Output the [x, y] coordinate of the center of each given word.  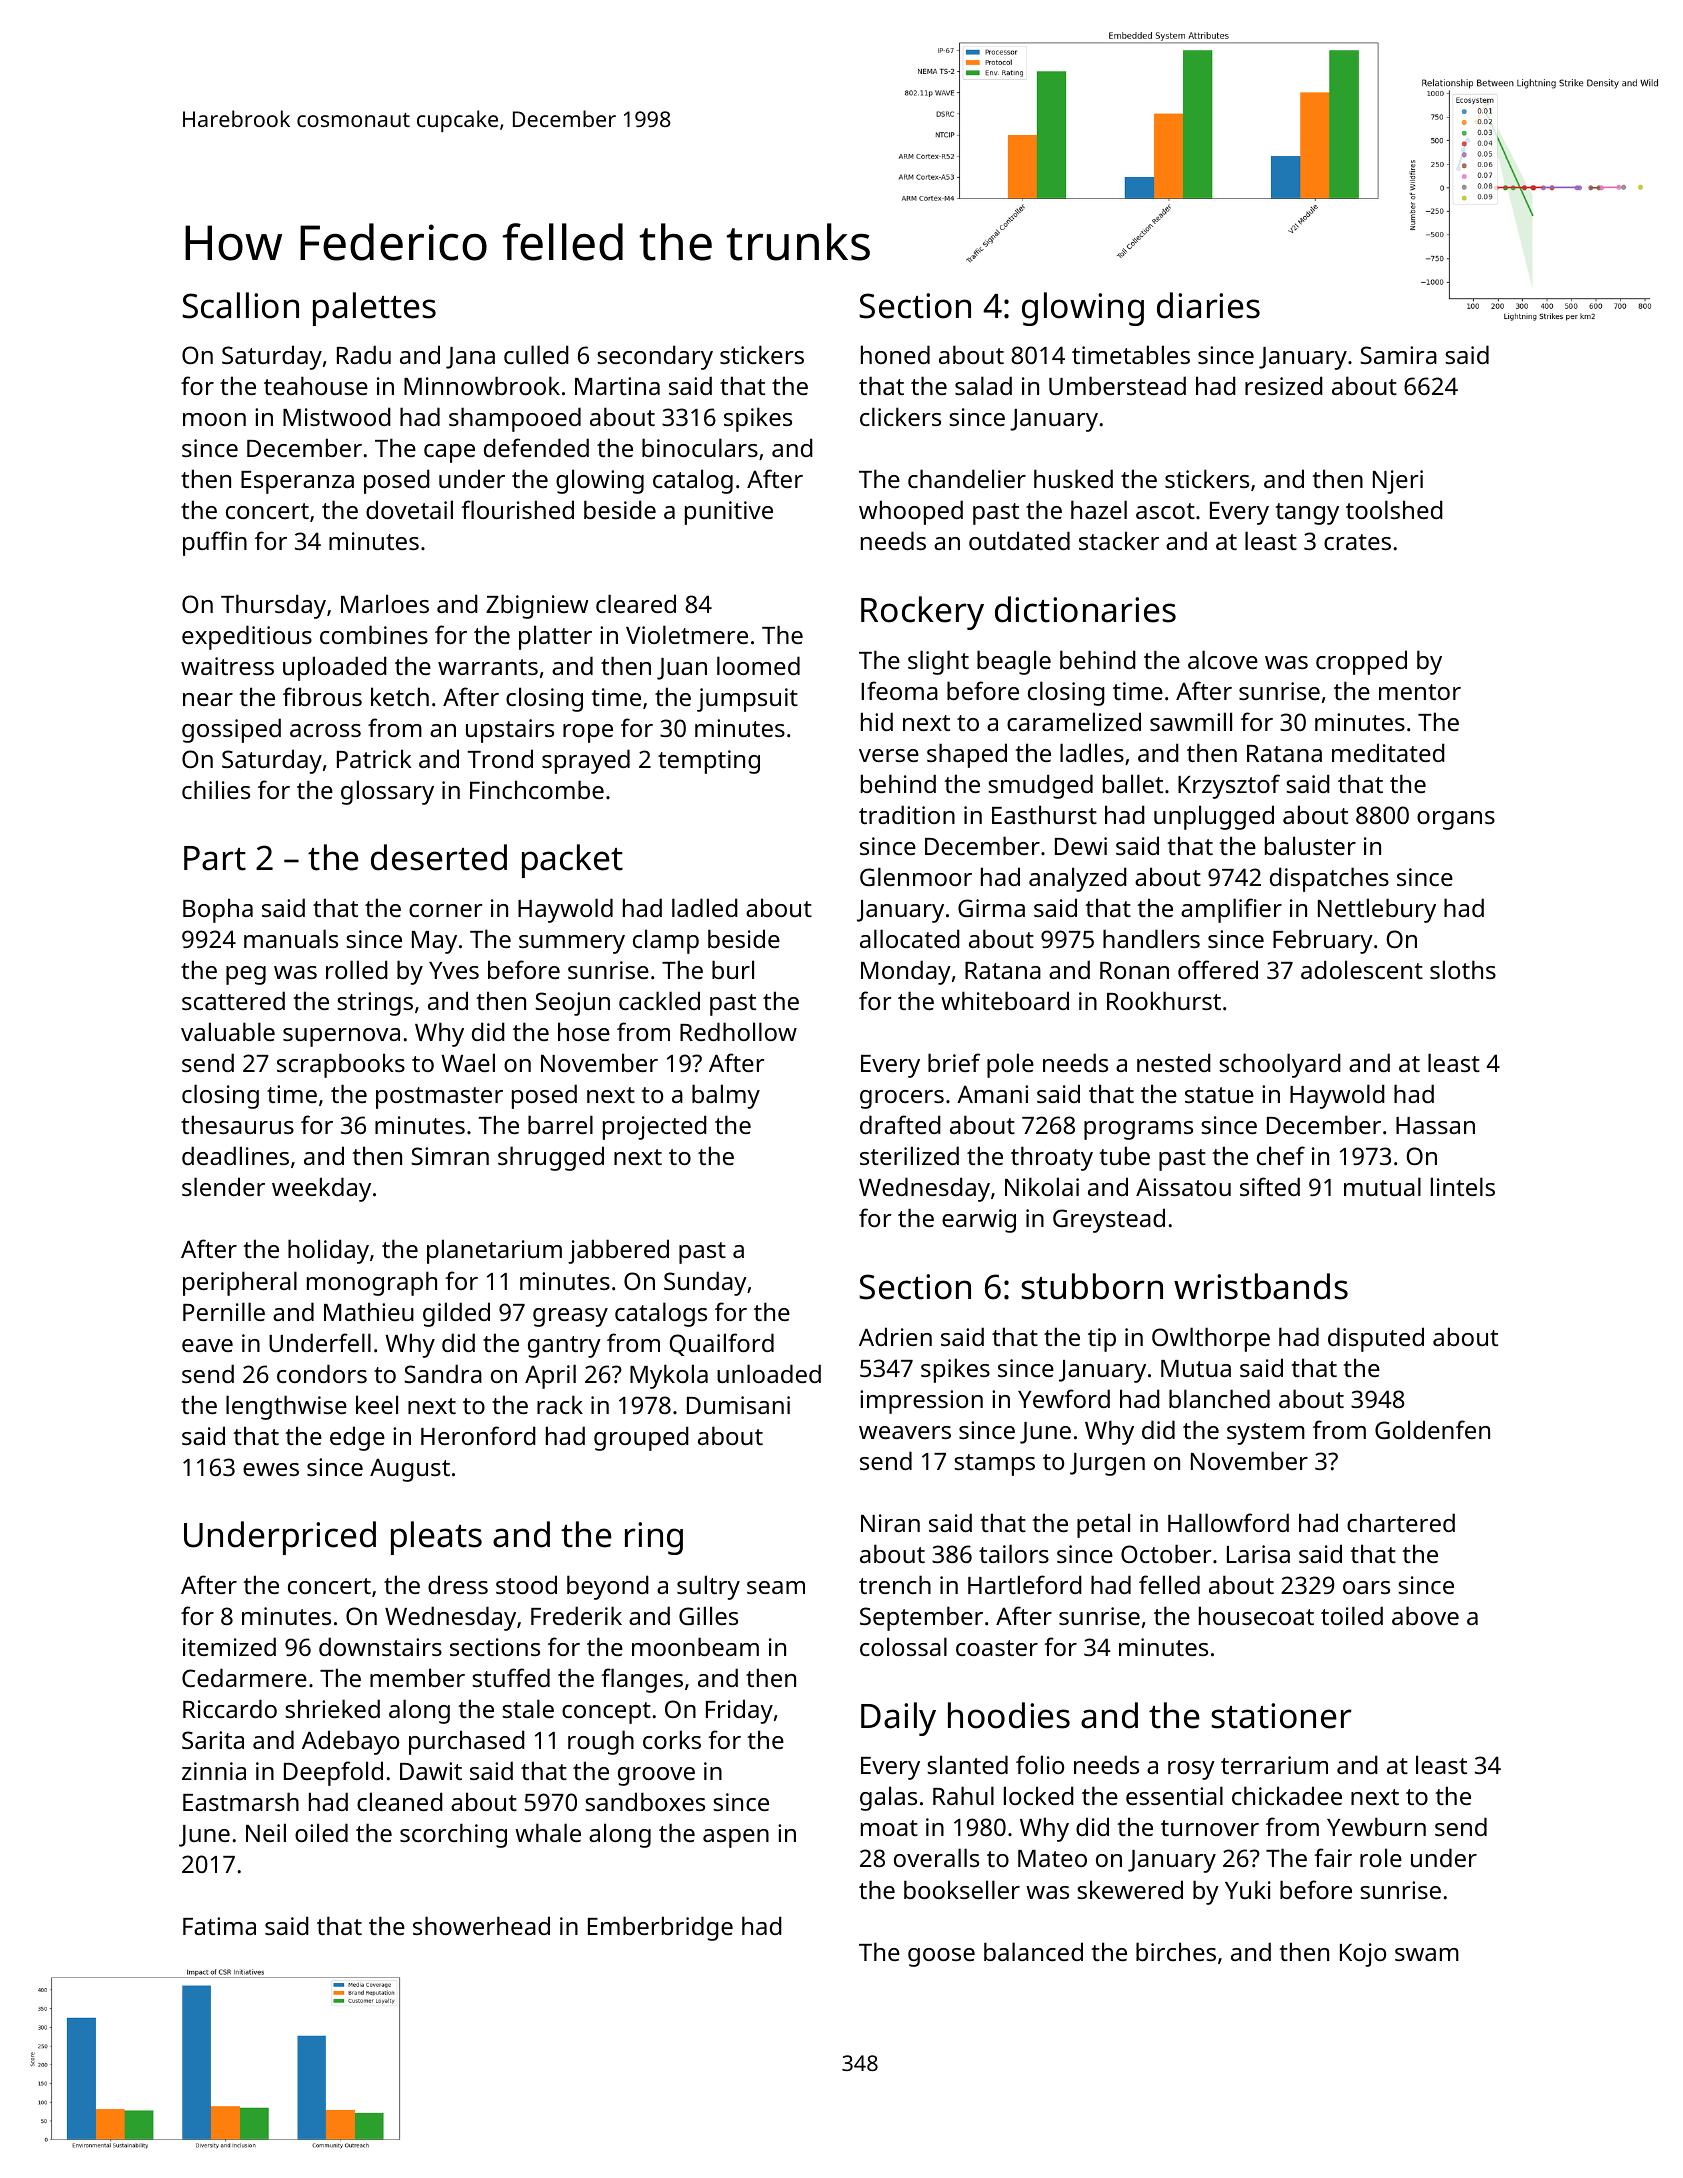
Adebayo [350, 1742]
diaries [1208, 305]
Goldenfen [1432, 1429]
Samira [1398, 355]
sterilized [909, 1155]
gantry [564, 1347]
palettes [374, 309]
